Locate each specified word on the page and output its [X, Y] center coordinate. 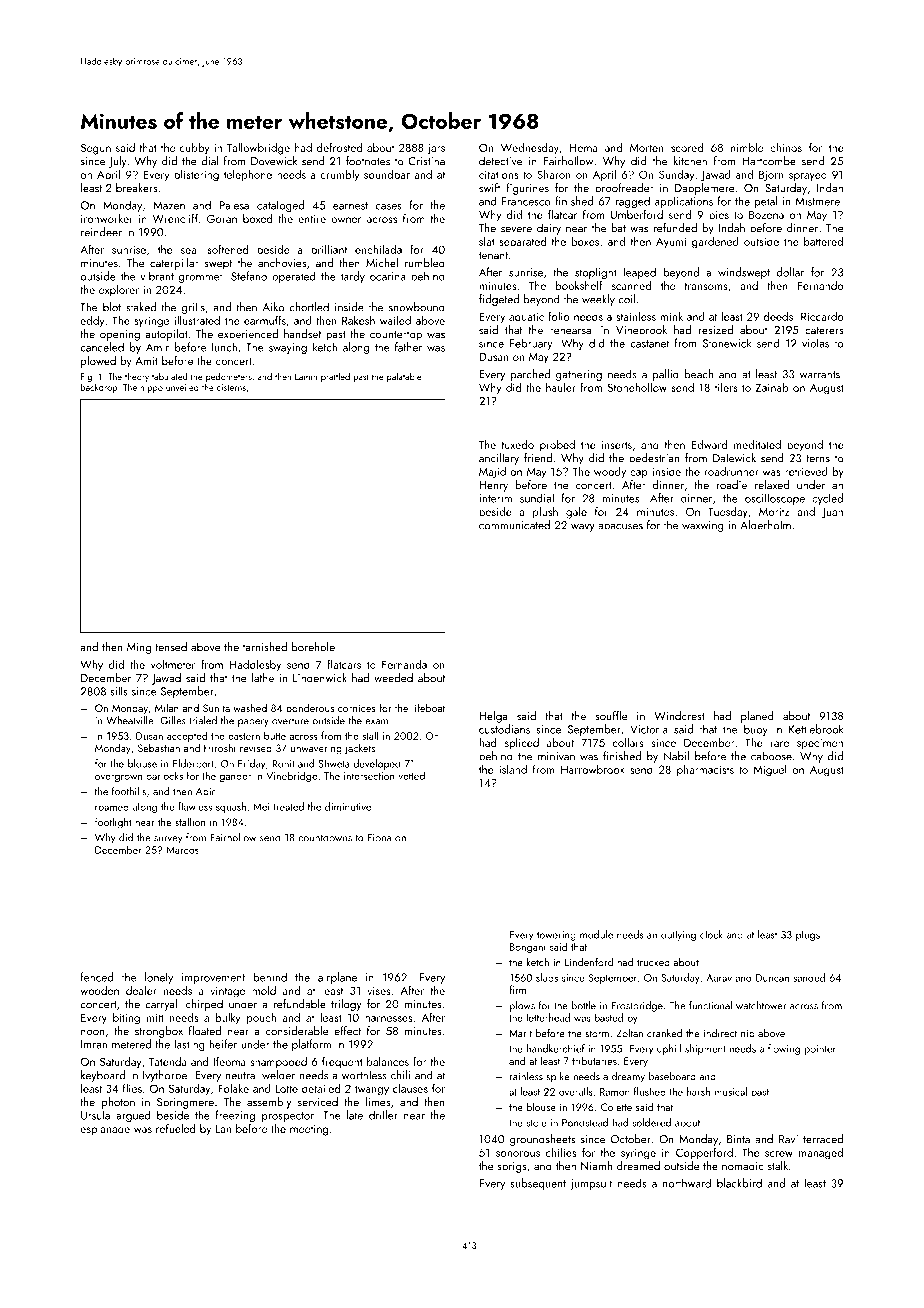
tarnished [265, 647]
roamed [112, 806]
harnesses [388, 1017]
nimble [747, 147]
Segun [96, 149]
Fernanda [404, 664]
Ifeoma [230, 1061]
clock [711, 934]
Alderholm [765, 525]
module [596, 934]
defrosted [339, 147]
